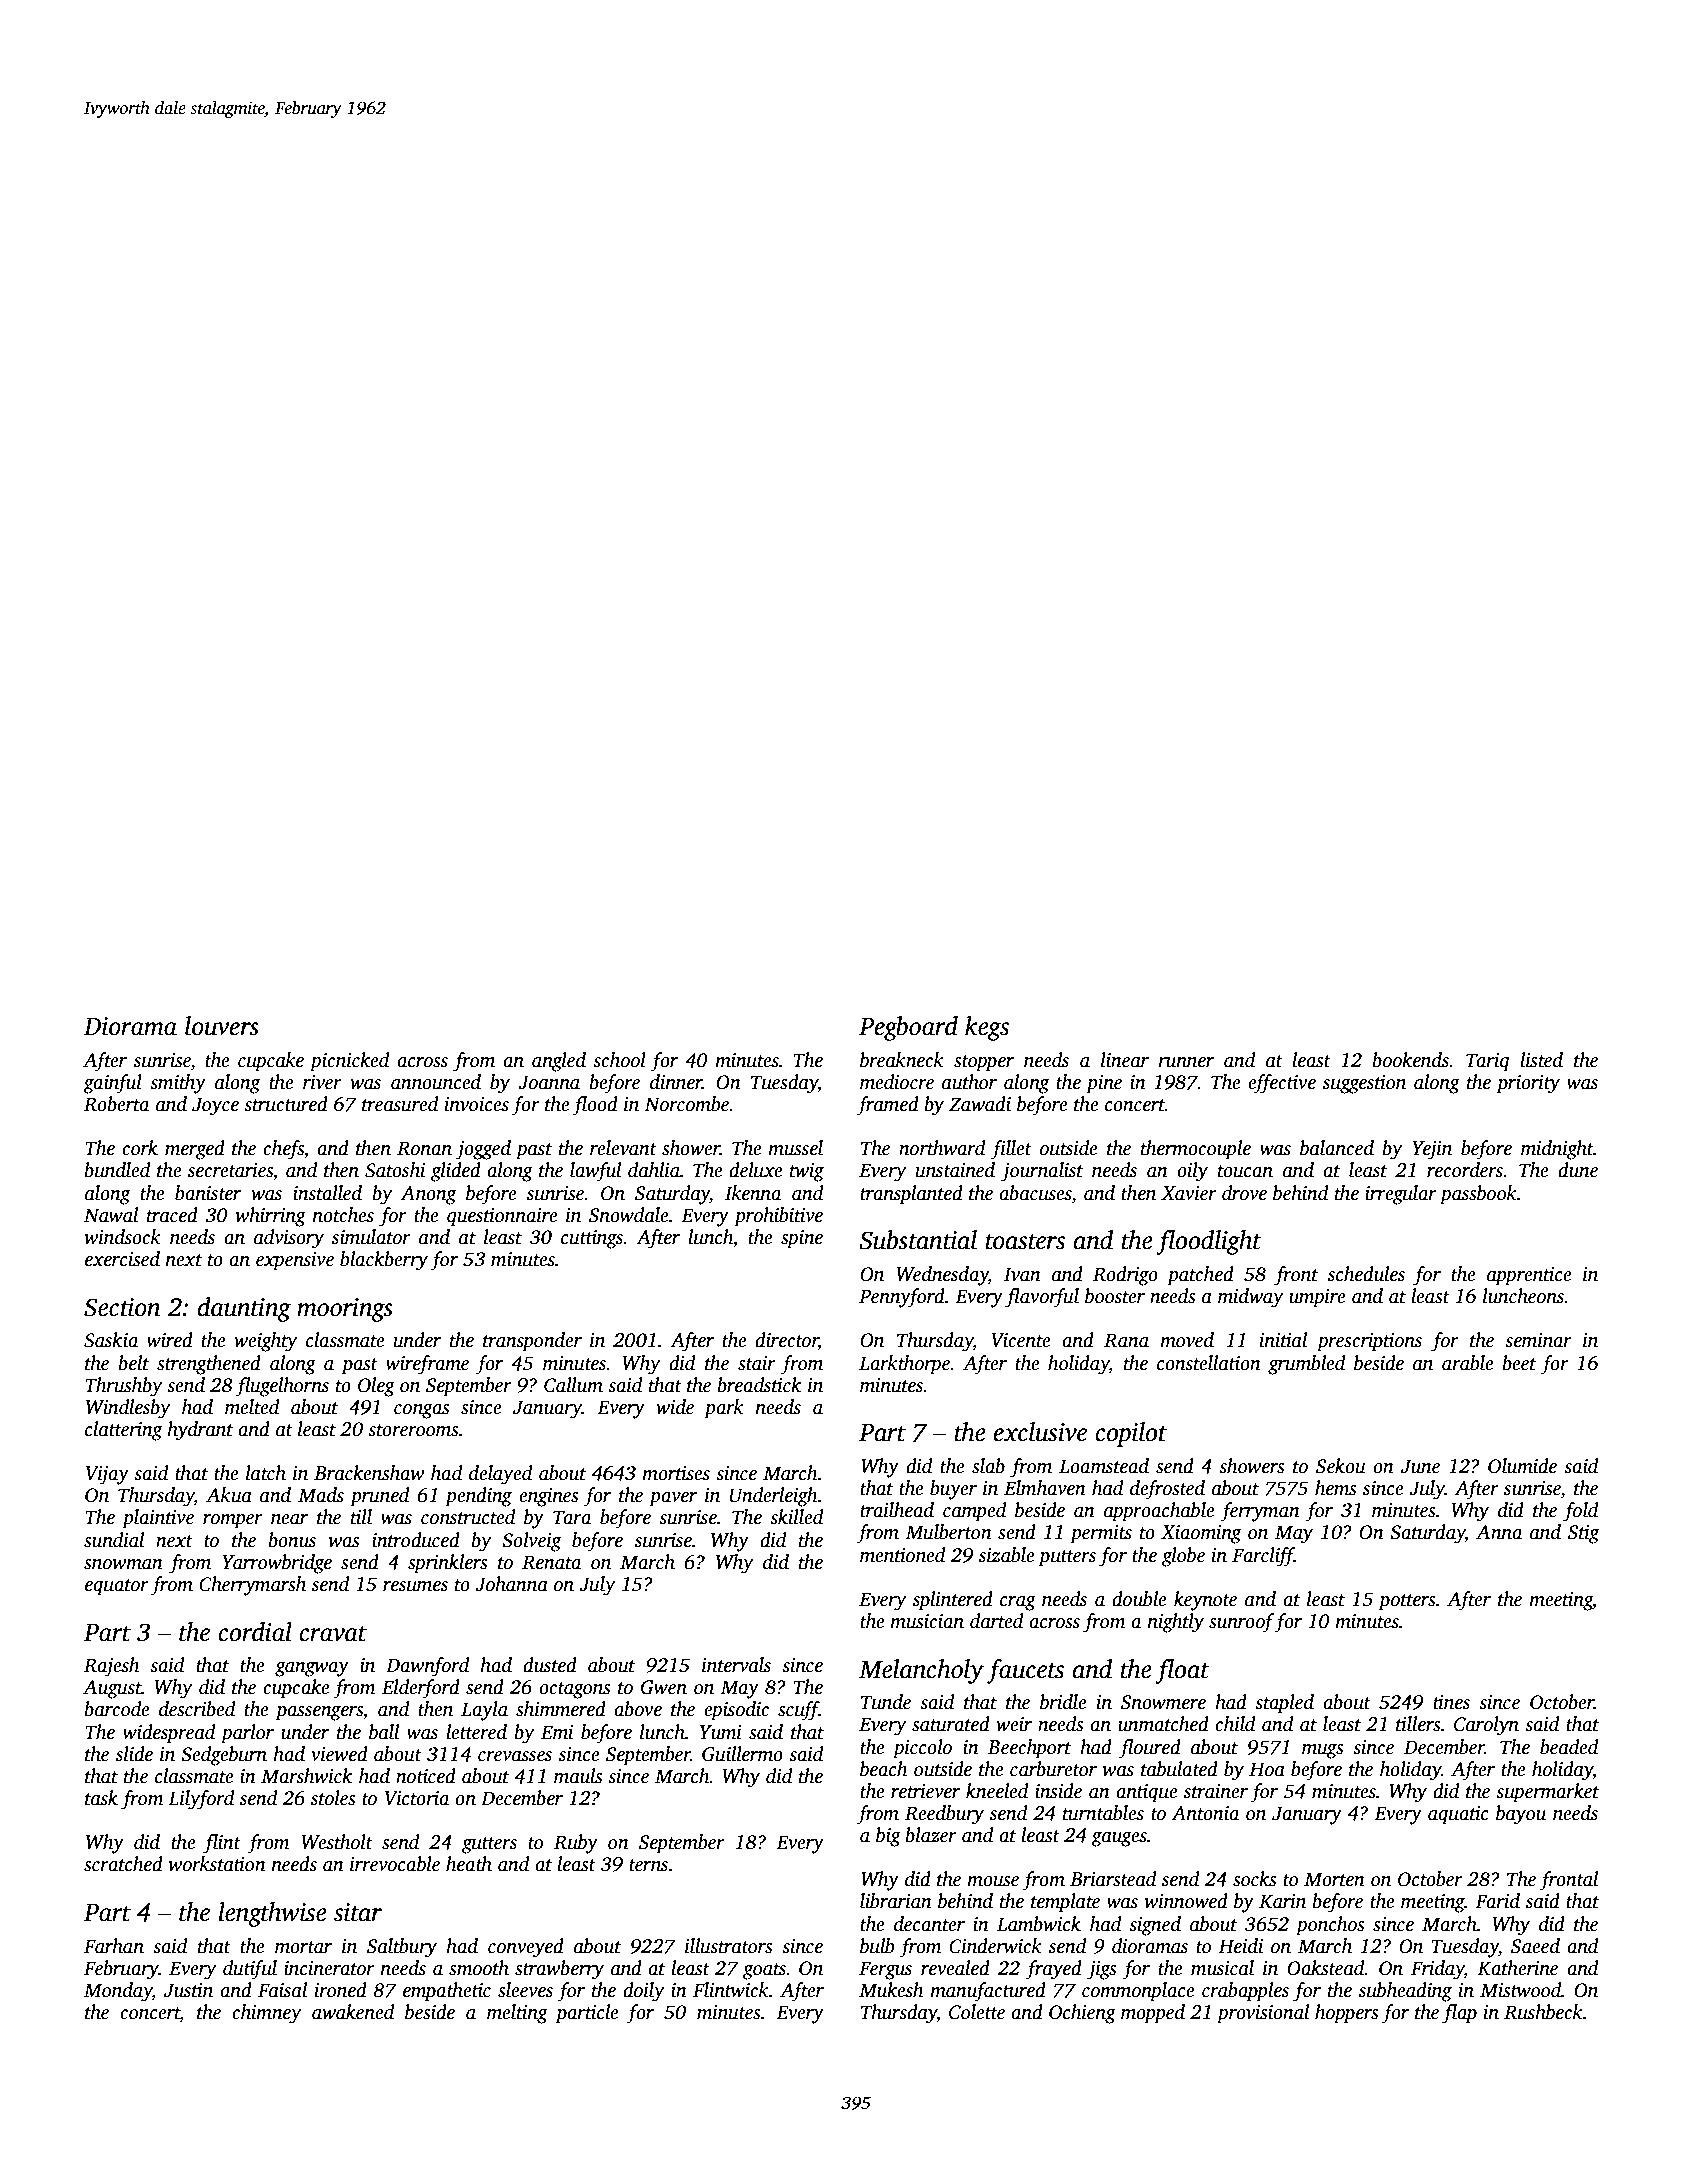 The width and height of the screenshot is (1683, 2178). What do you see at coordinates (902, 1298) in the screenshot?
I see `Pennyford` at bounding box center [902, 1298].
